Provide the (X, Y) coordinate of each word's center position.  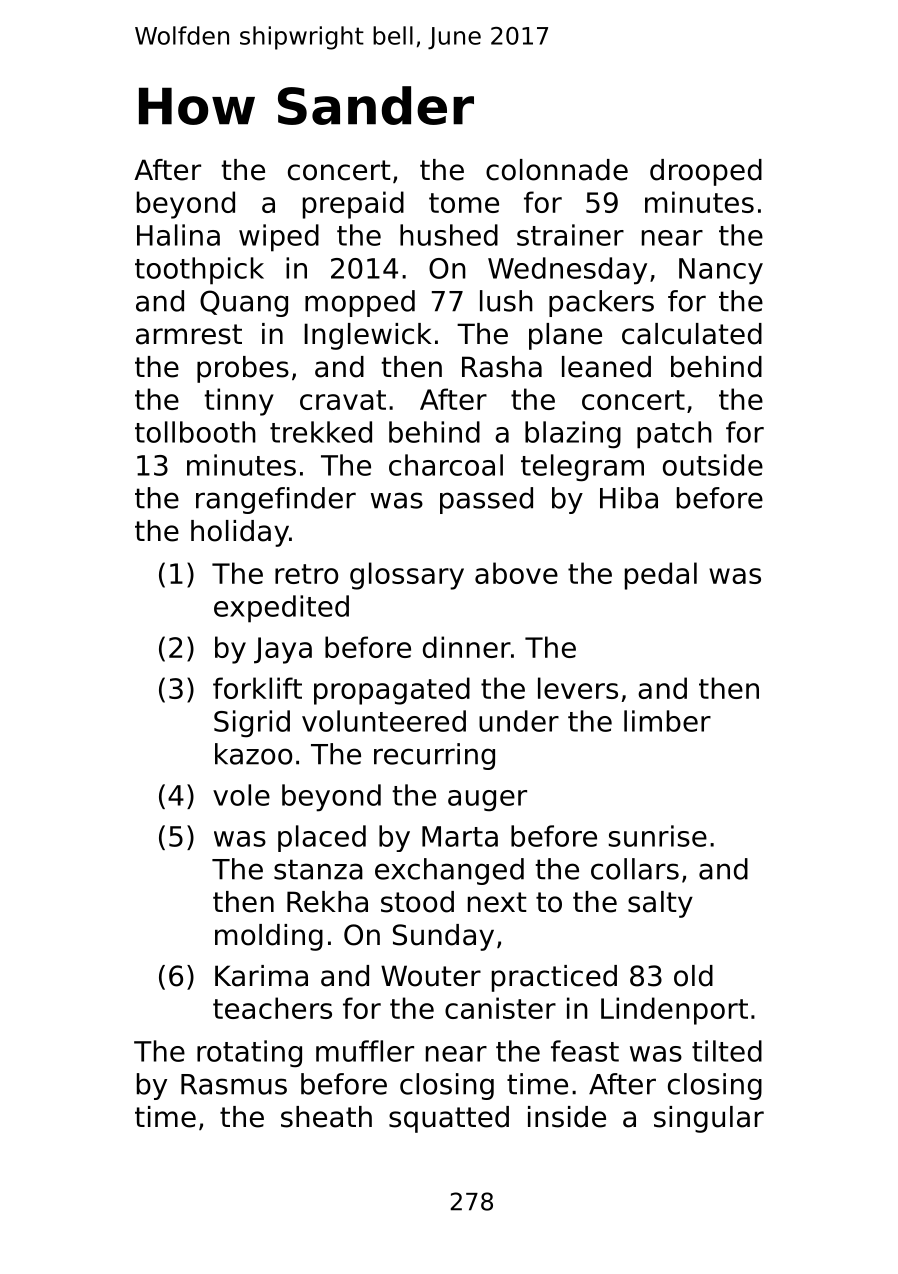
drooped (706, 172)
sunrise (658, 836)
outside (713, 465)
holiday (240, 533)
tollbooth (195, 432)
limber (667, 721)
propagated (392, 691)
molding (269, 937)
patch (674, 435)
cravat (343, 400)
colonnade (557, 170)
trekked (321, 432)
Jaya (283, 650)
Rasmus (234, 1084)
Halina (178, 235)
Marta (460, 836)
